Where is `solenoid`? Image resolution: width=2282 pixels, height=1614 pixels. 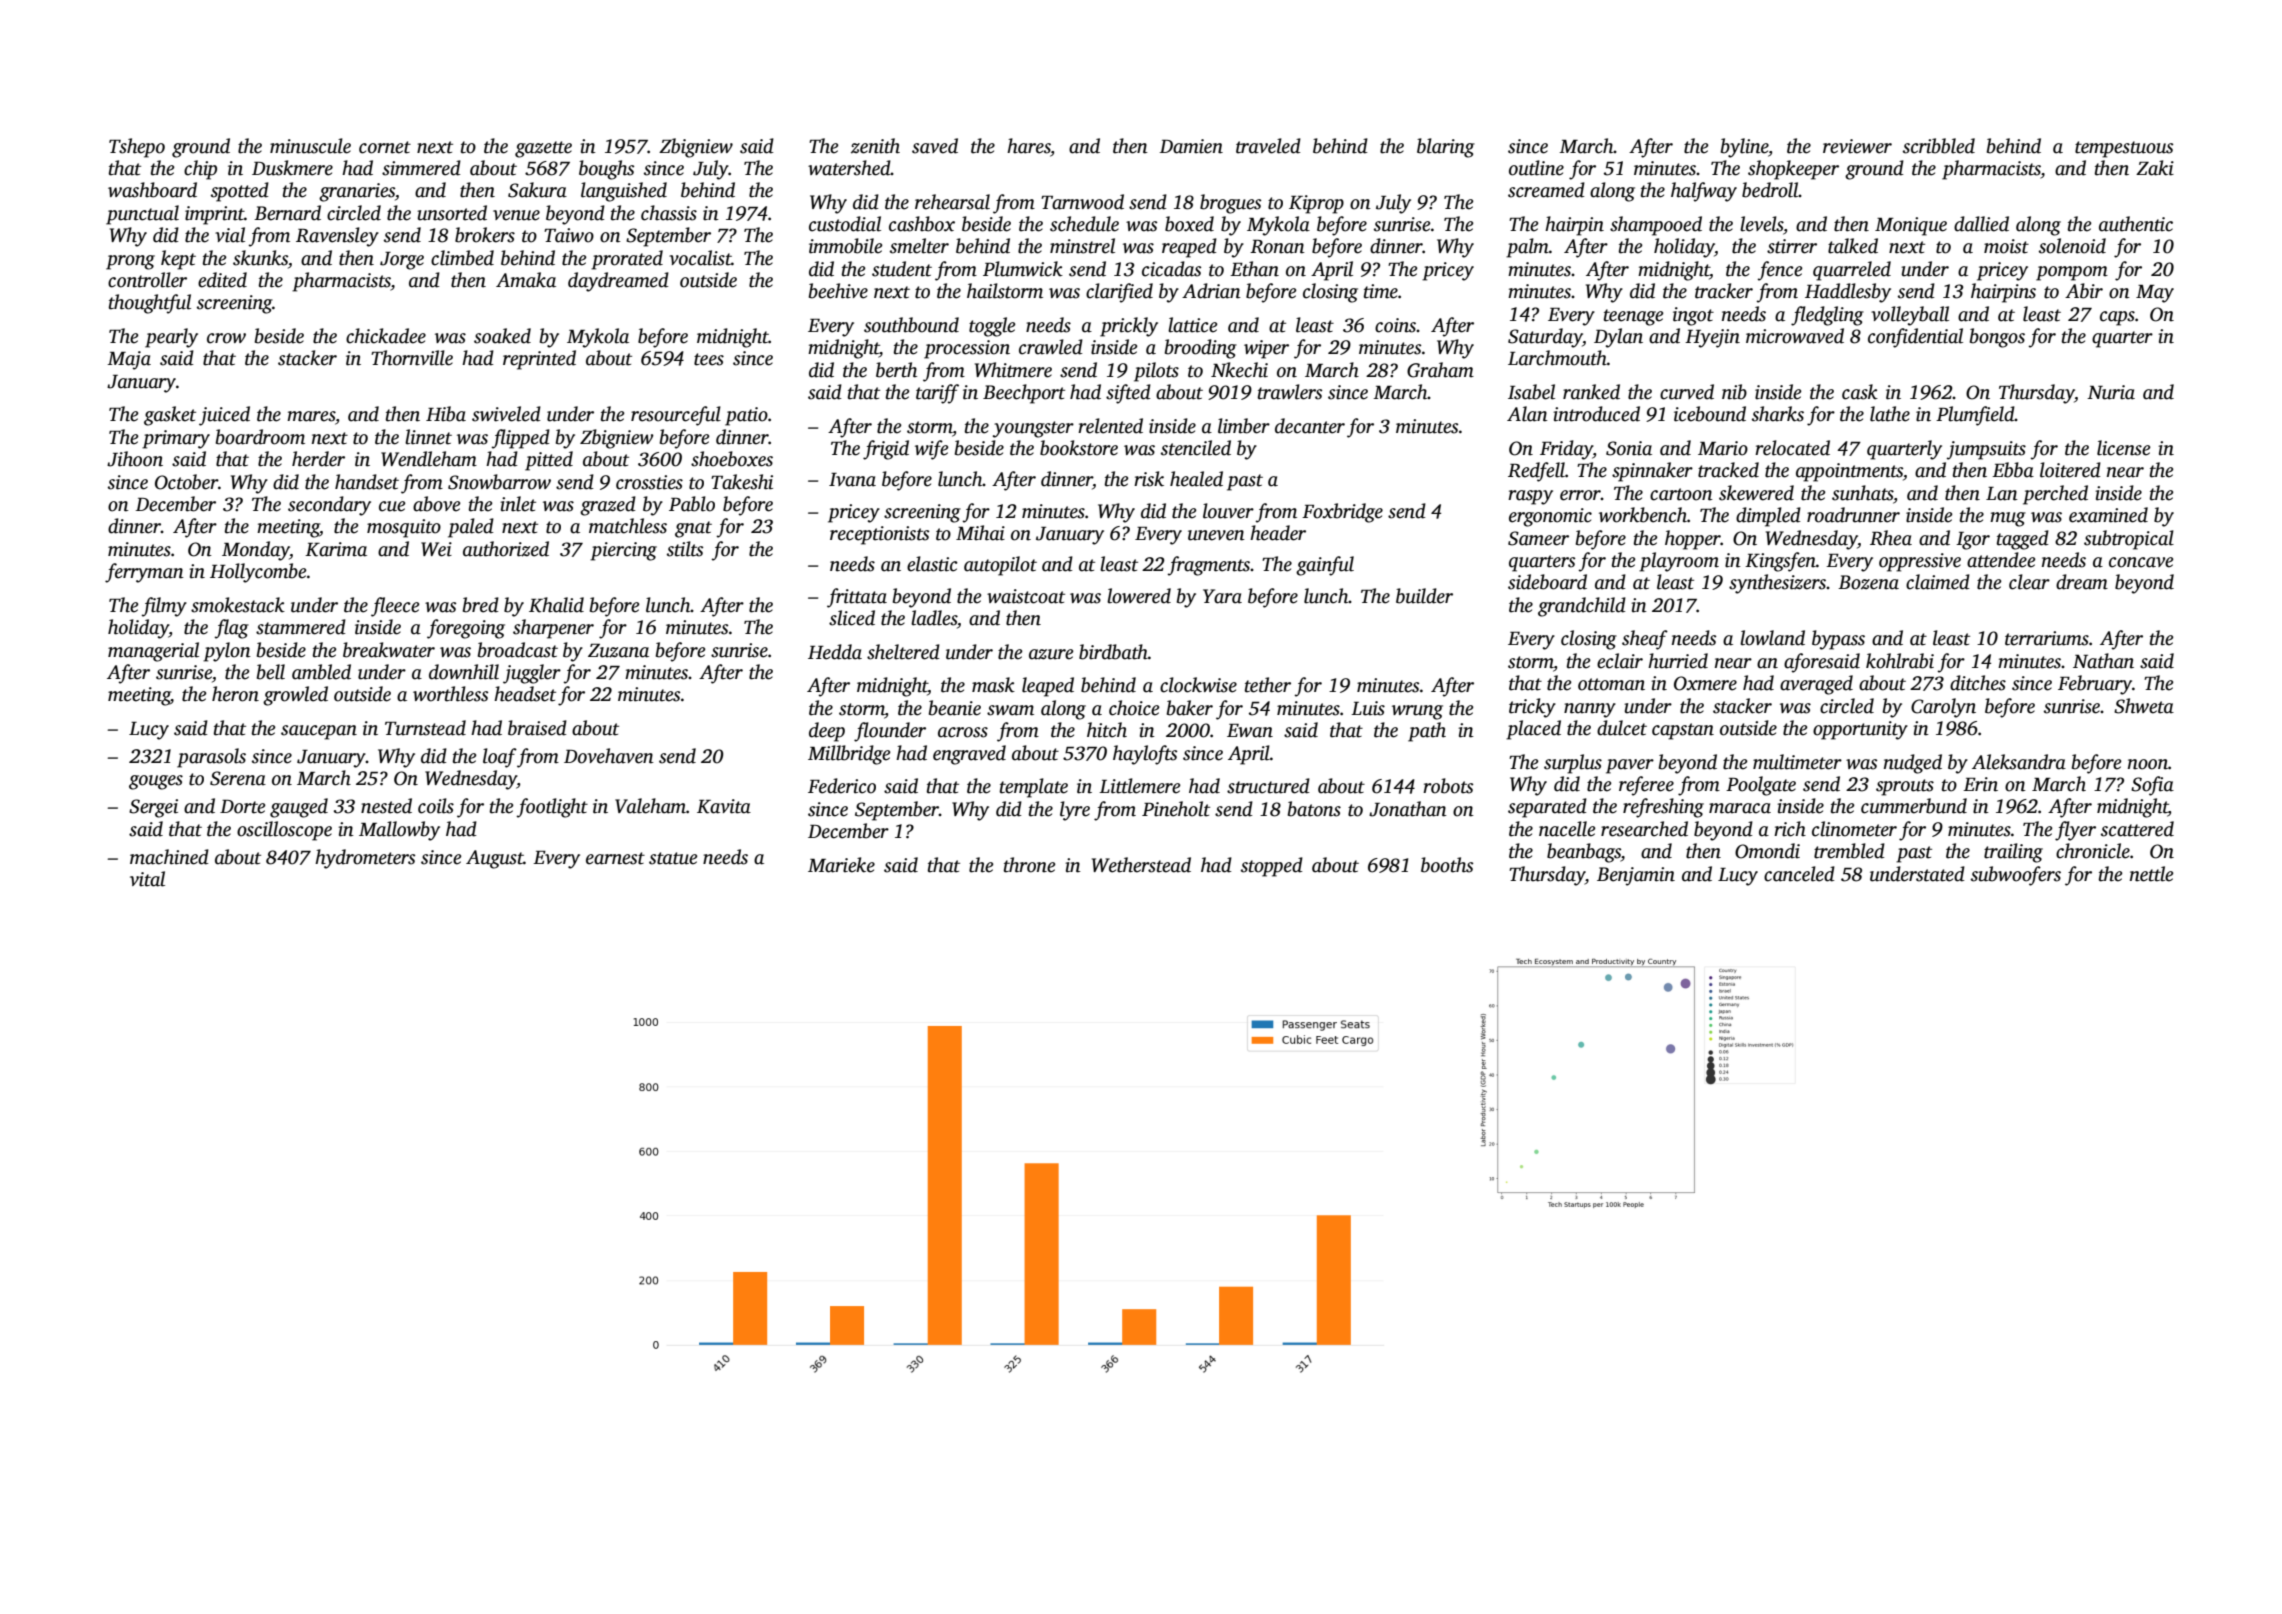
solenoid is located at coordinates (2072, 246).
